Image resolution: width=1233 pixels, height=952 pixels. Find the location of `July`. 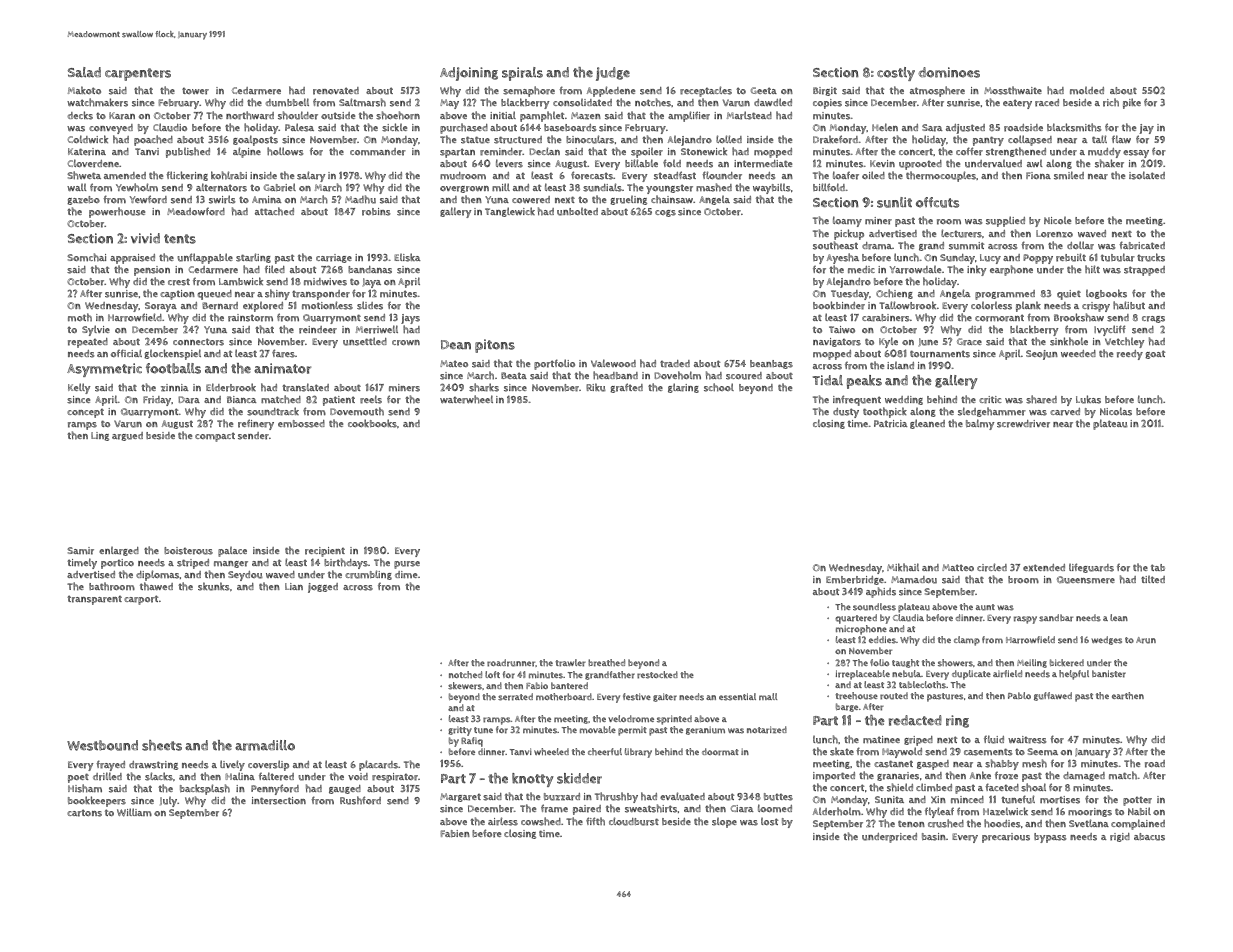

July is located at coordinates (168, 802).
